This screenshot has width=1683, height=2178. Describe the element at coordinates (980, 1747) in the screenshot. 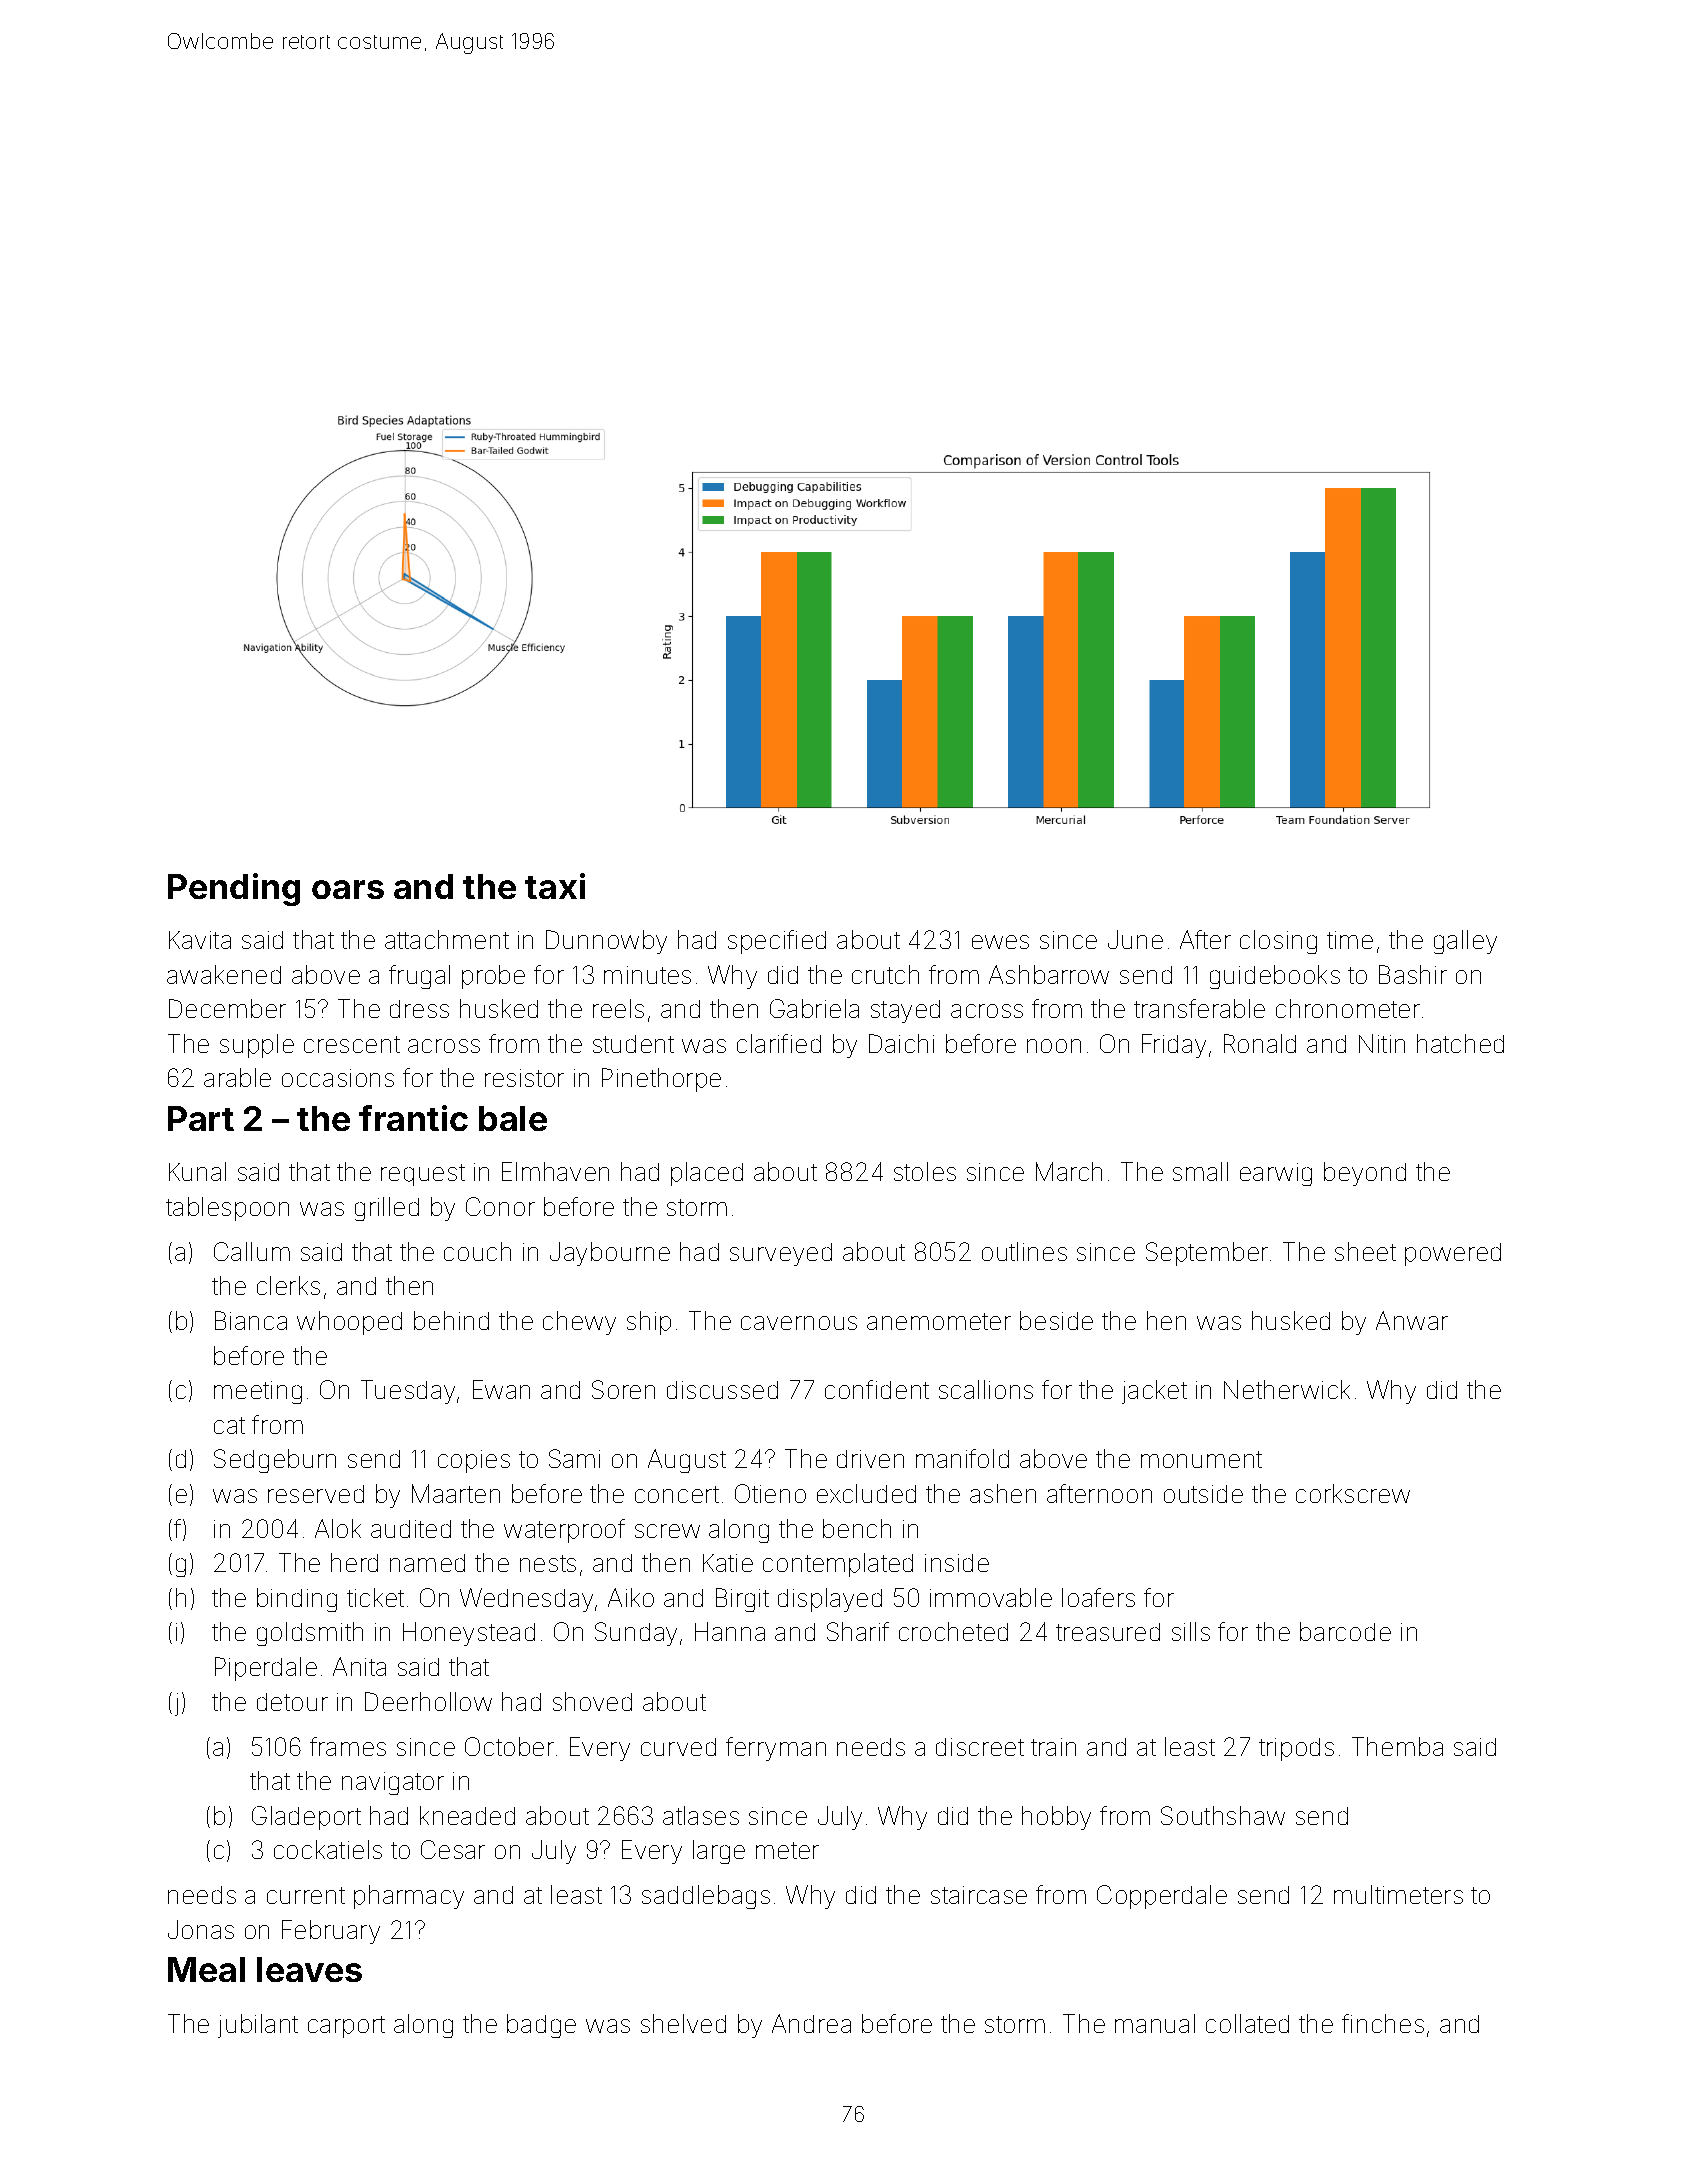

I see `discreet` at that location.
